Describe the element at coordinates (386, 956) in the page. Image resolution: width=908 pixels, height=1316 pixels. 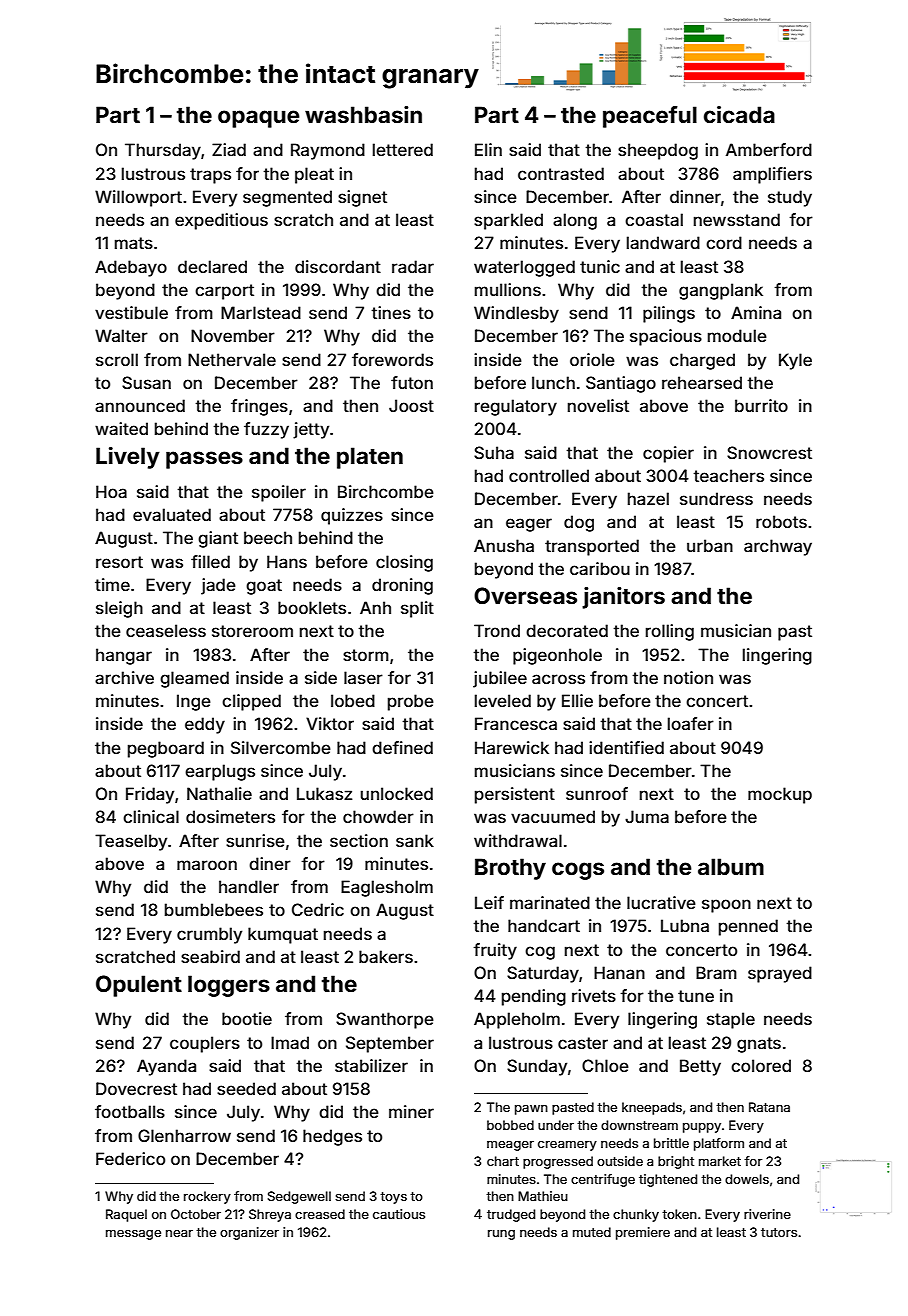
I see `bakers` at that location.
